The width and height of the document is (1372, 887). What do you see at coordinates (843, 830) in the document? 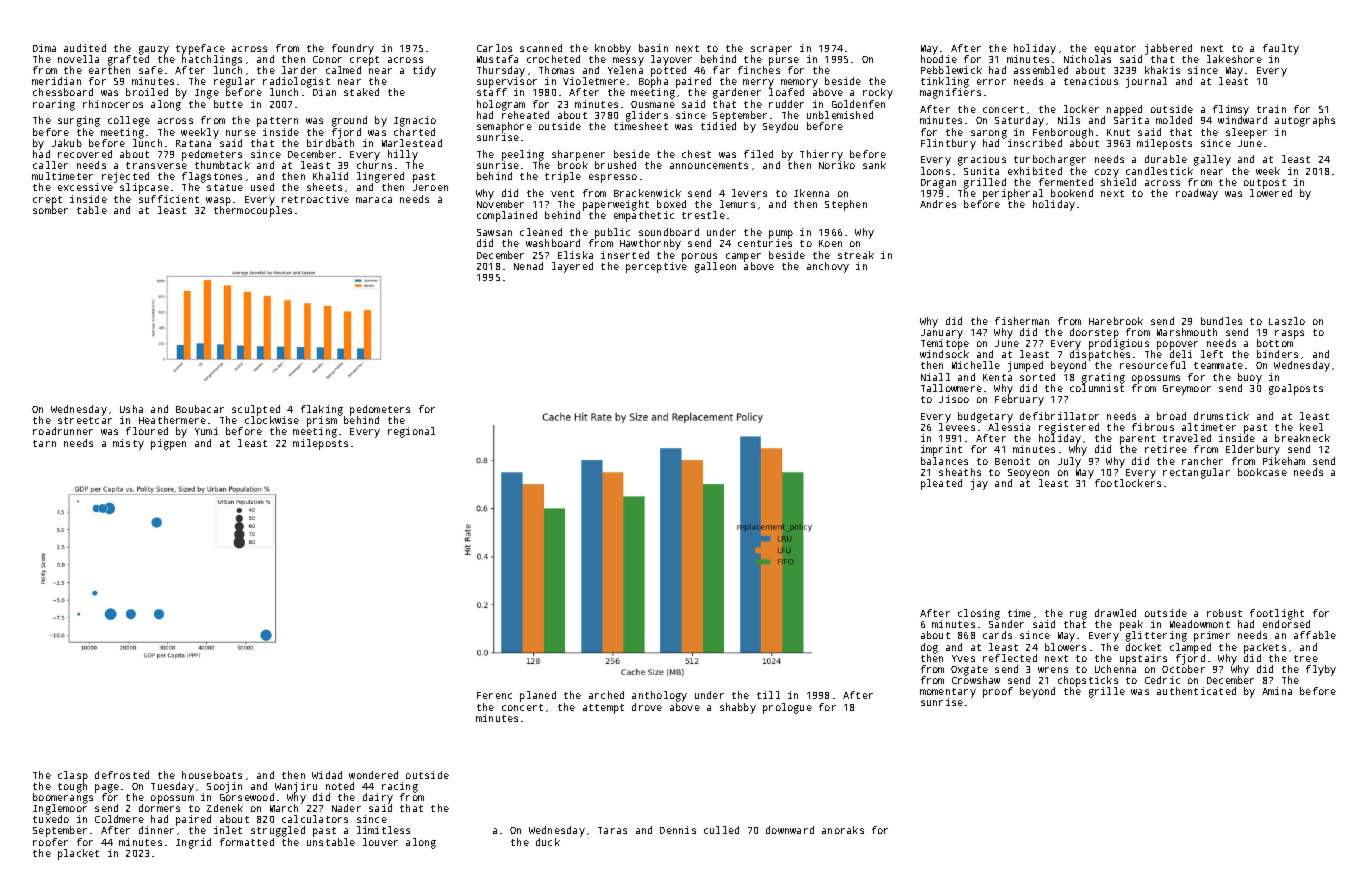
I see `anoraks` at bounding box center [843, 830].
